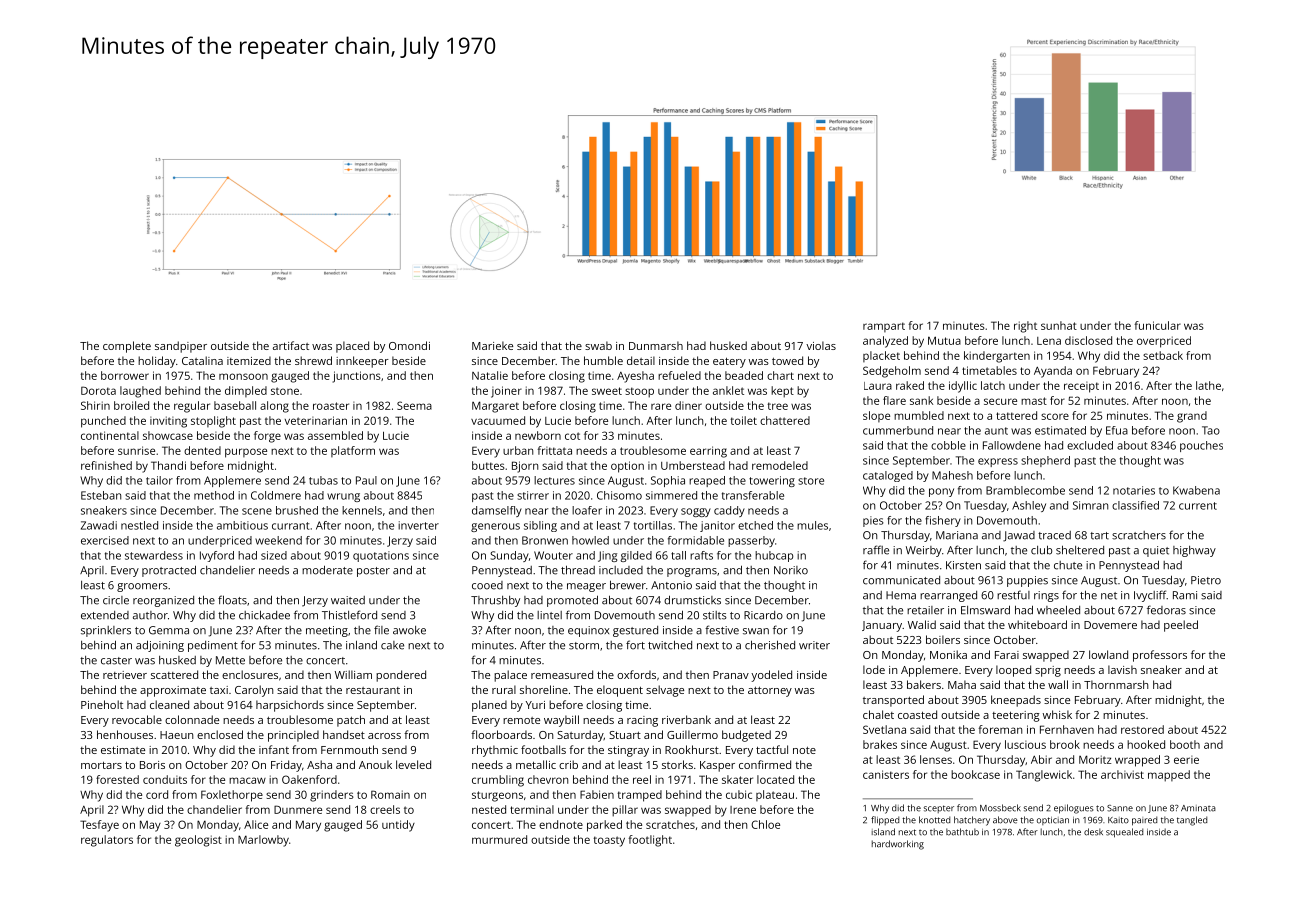 Image resolution: width=1308 pixels, height=924 pixels. Describe the element at coordinates (168, 465) in the screenshot. I see `Thandi` at that location.
